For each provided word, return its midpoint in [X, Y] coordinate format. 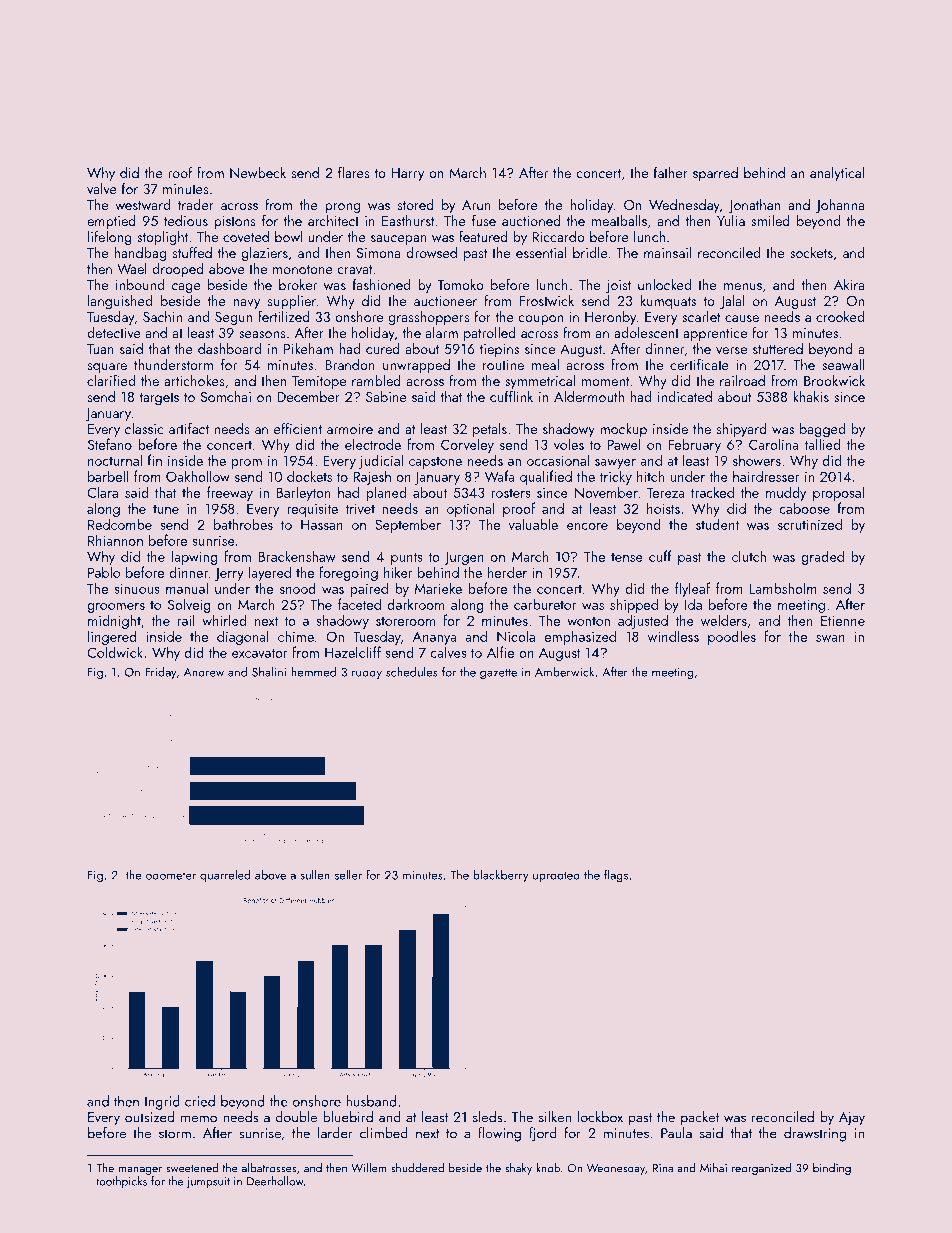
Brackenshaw [297, 556]
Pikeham [308, 348]
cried [200, 1101]
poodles [732, 637]
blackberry [500, 875]
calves [448, 652]
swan [830, 638]
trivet [360, 508]
